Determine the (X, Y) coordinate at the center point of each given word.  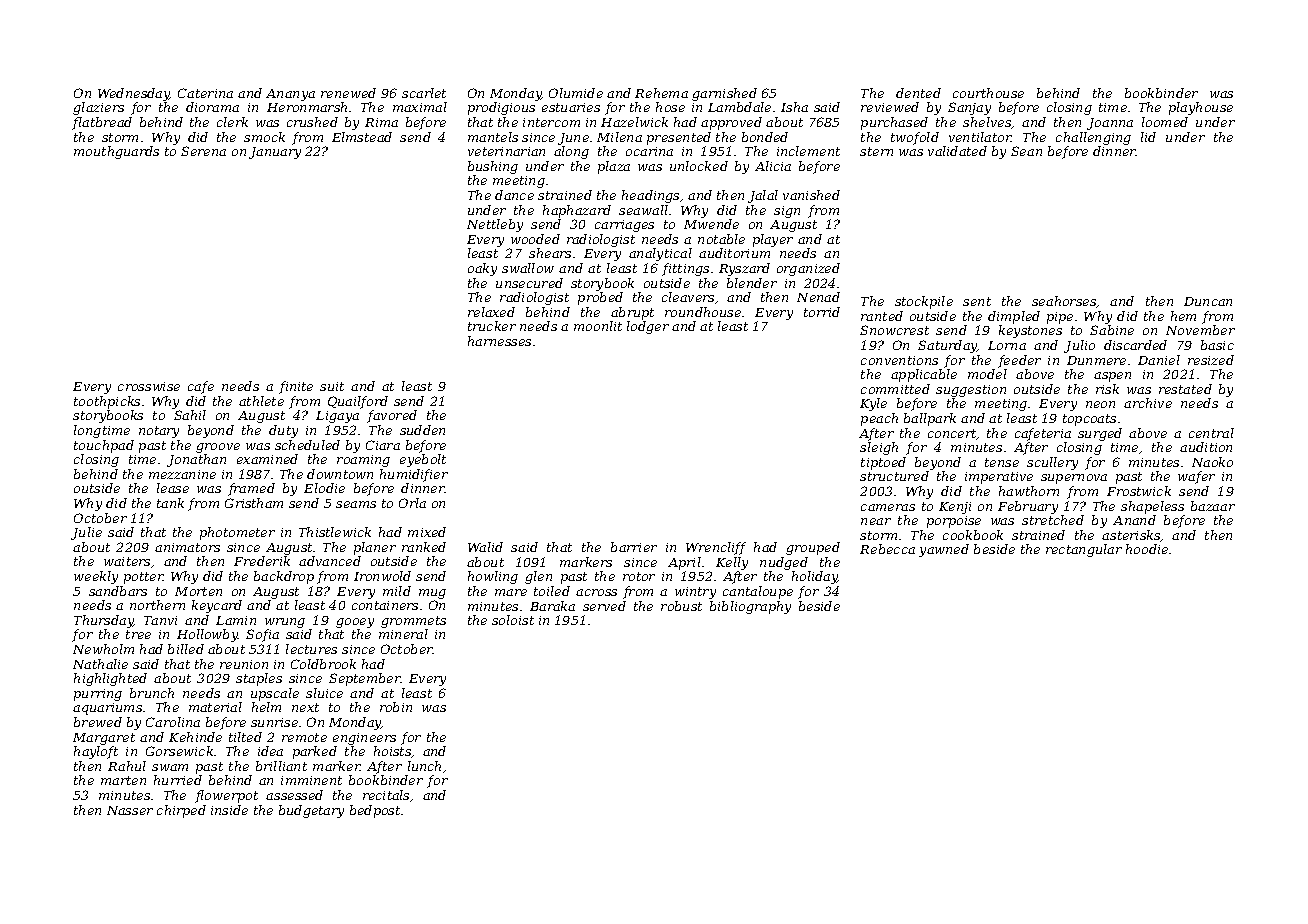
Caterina (205, 93)
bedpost (375, 811)
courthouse (988, 93)
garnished (724, 94)
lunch (424, 766)
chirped (181, 811)
